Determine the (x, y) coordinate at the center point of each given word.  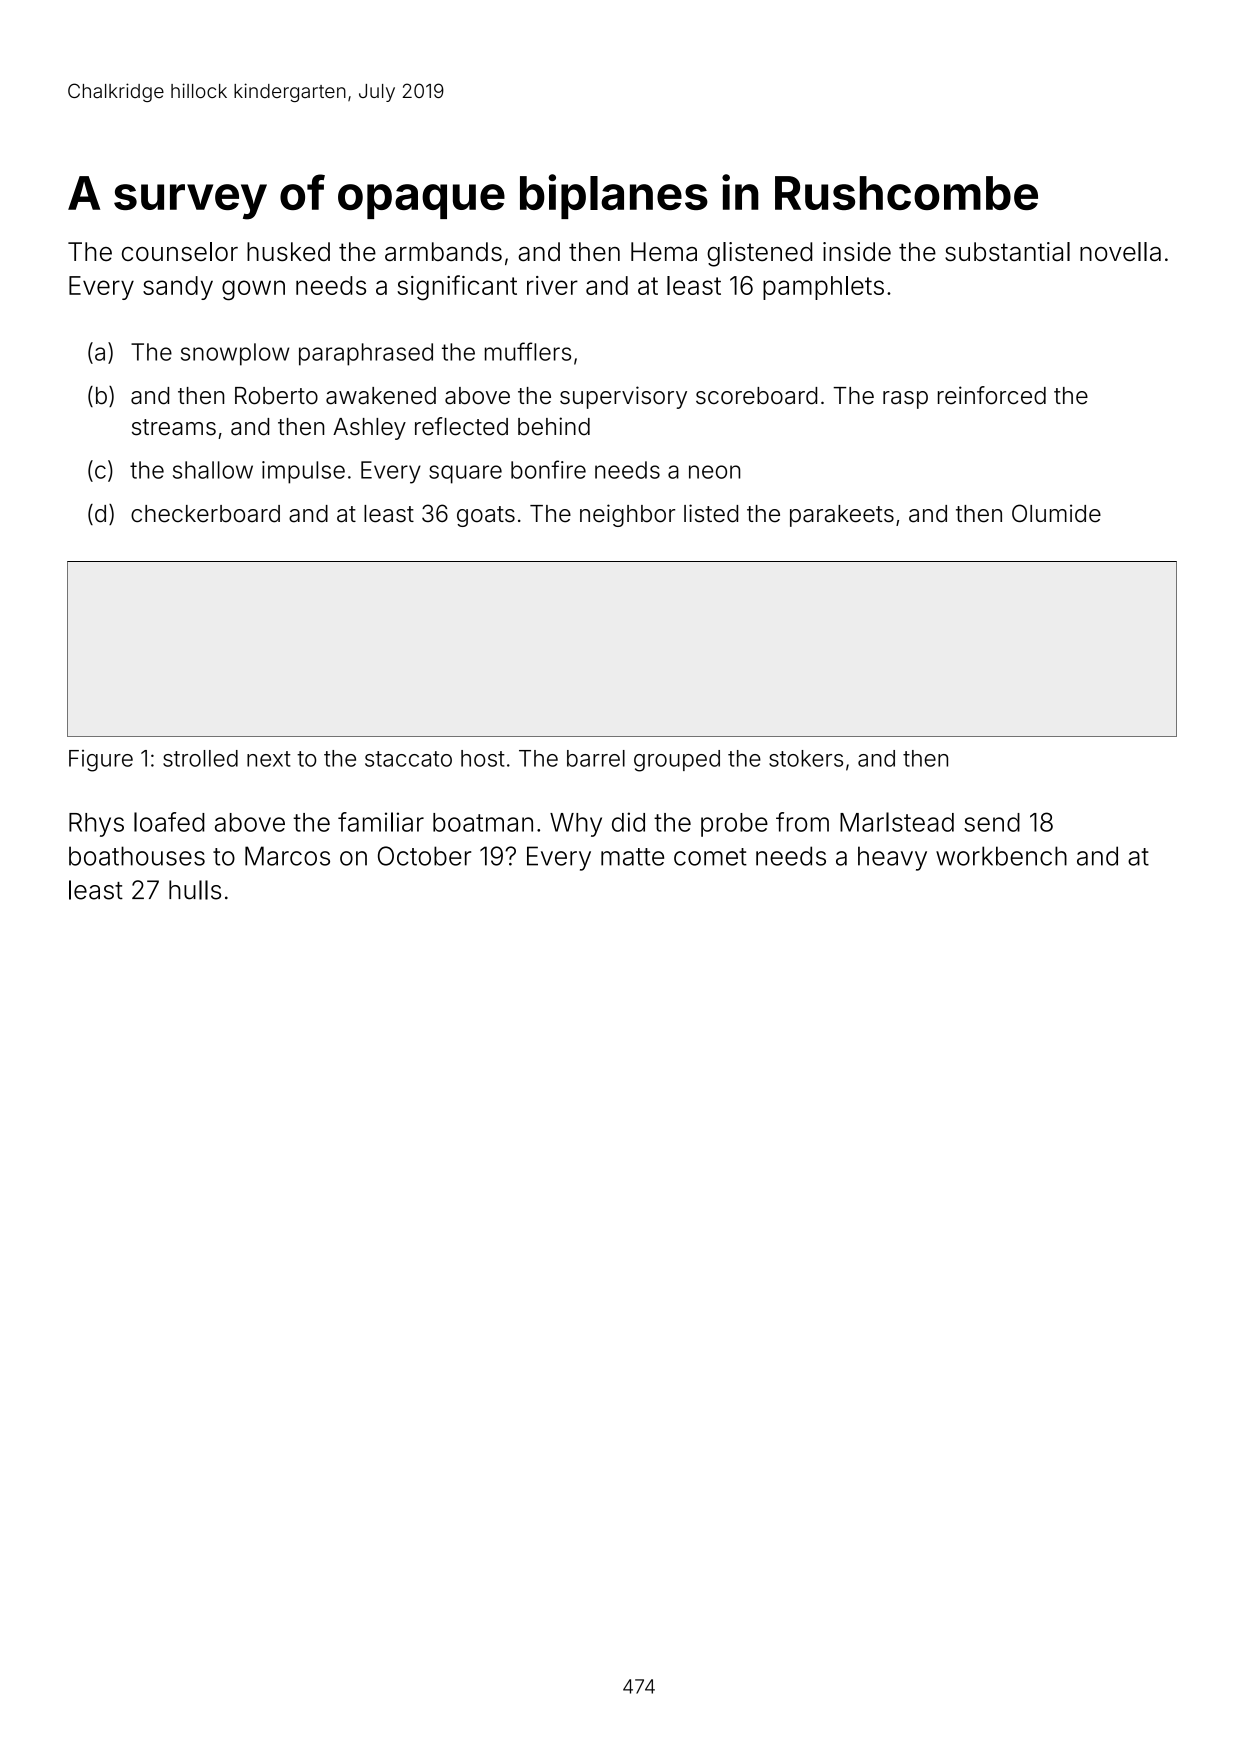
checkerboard (205, 514)
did (628, 822)
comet (710, 857)
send (992, 822)
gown (253, 290)
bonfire (548, 469)
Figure (101, 761)
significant (457, 288)
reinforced (992, 395)
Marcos (287, 856)
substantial (1007, 252)
